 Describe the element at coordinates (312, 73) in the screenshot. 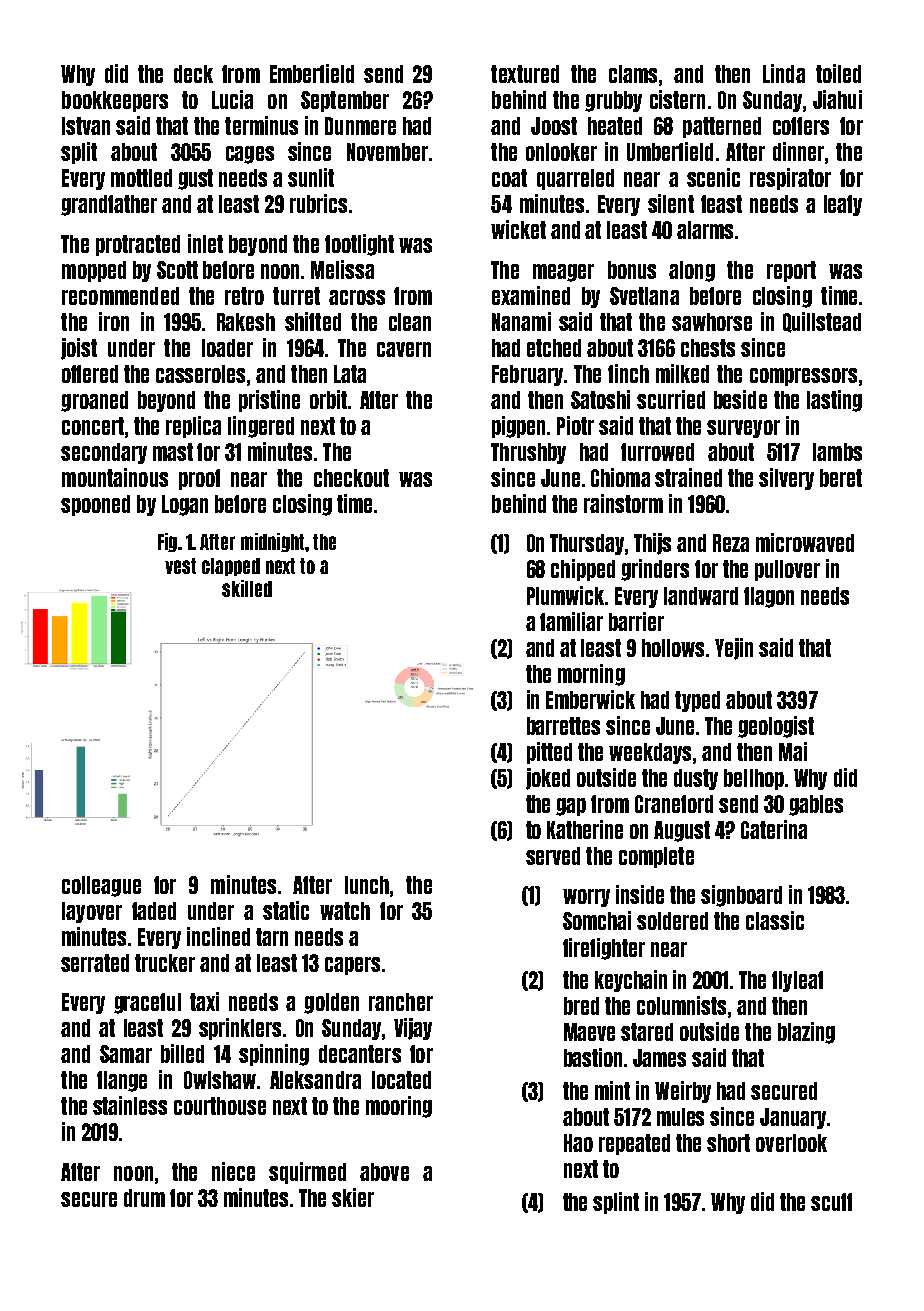

I see `Emberfield` at that location.
